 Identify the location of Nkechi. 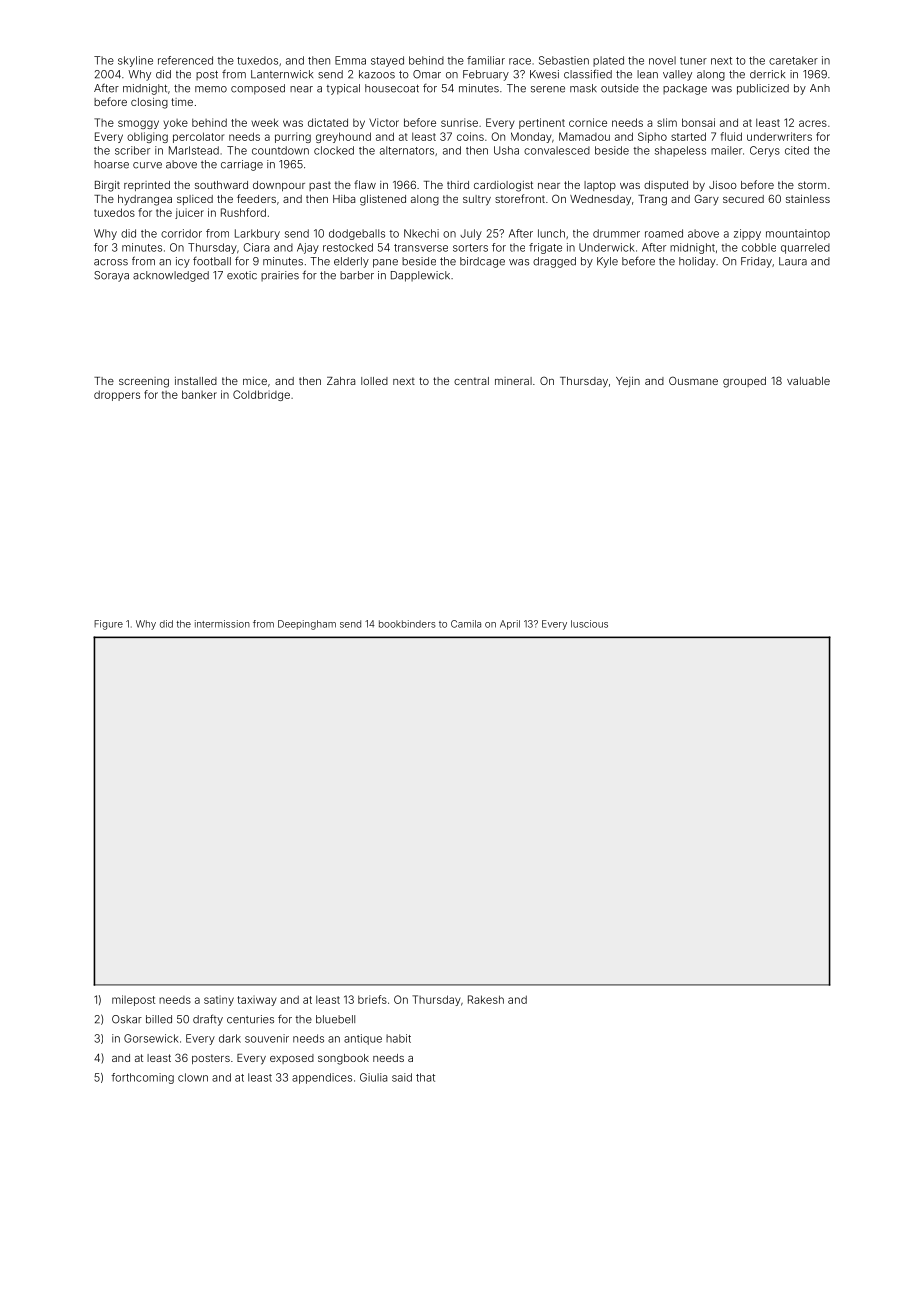
(421, 233).
